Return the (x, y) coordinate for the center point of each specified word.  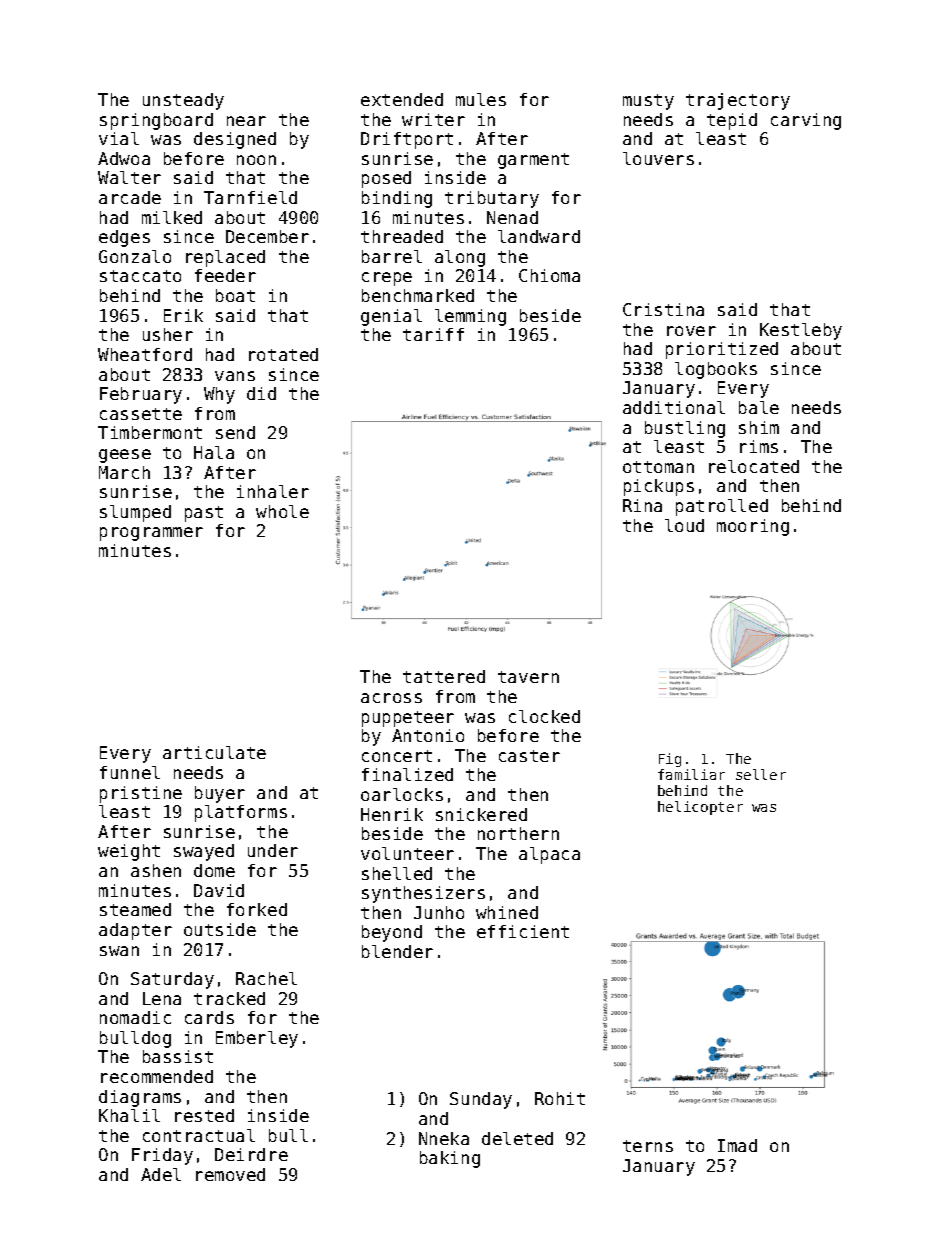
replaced (225, 258)
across (391, 698)
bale (759, 407)
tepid (732, 121)
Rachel (266, 978)
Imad (737, 1145)
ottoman (658, 467)
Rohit (560, 1098)
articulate (214, 752)
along (460, 258)
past (204, 514)
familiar (691, 774)
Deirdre (251, 1154)
